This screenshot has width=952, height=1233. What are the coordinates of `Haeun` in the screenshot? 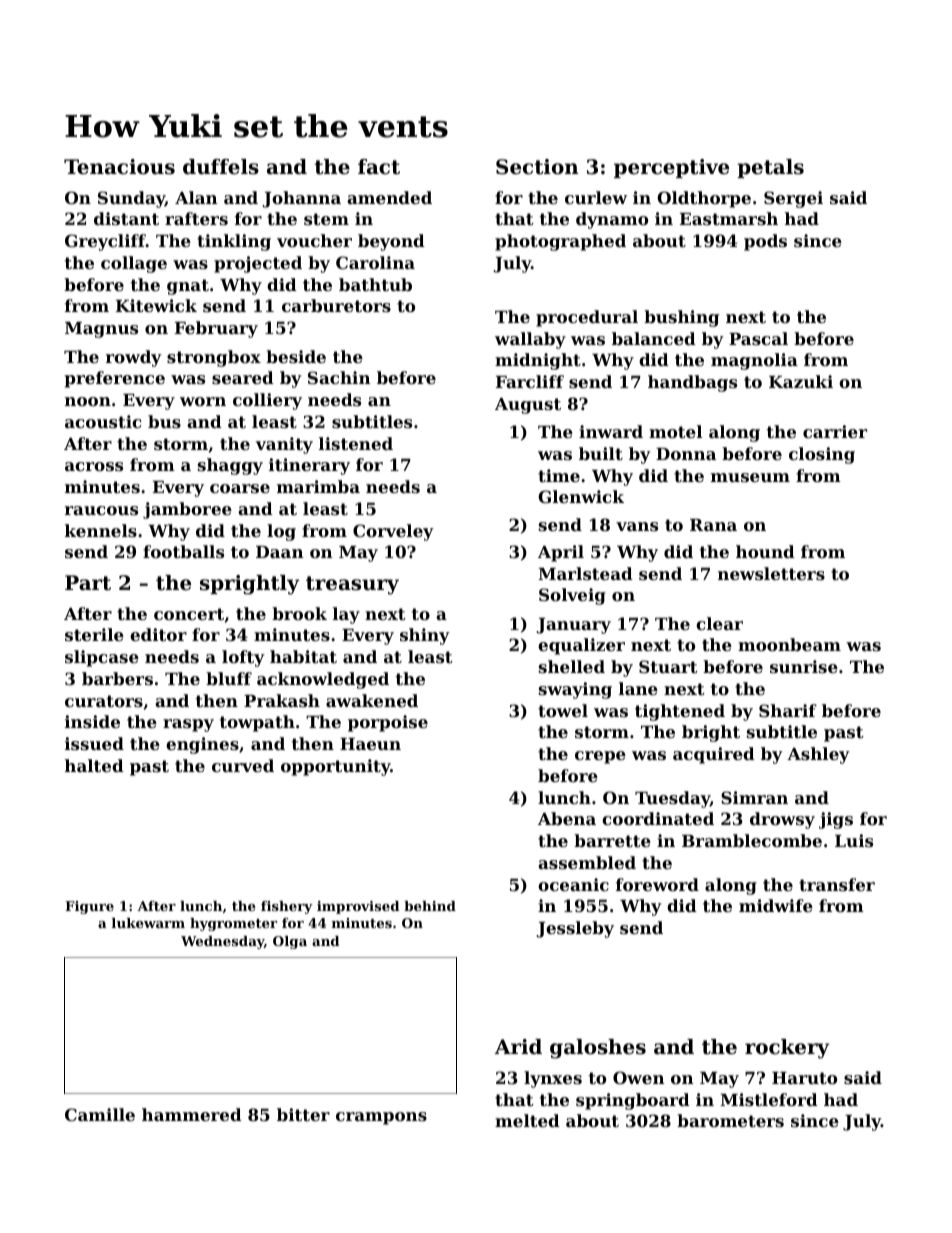 It's located at (370, 744).
